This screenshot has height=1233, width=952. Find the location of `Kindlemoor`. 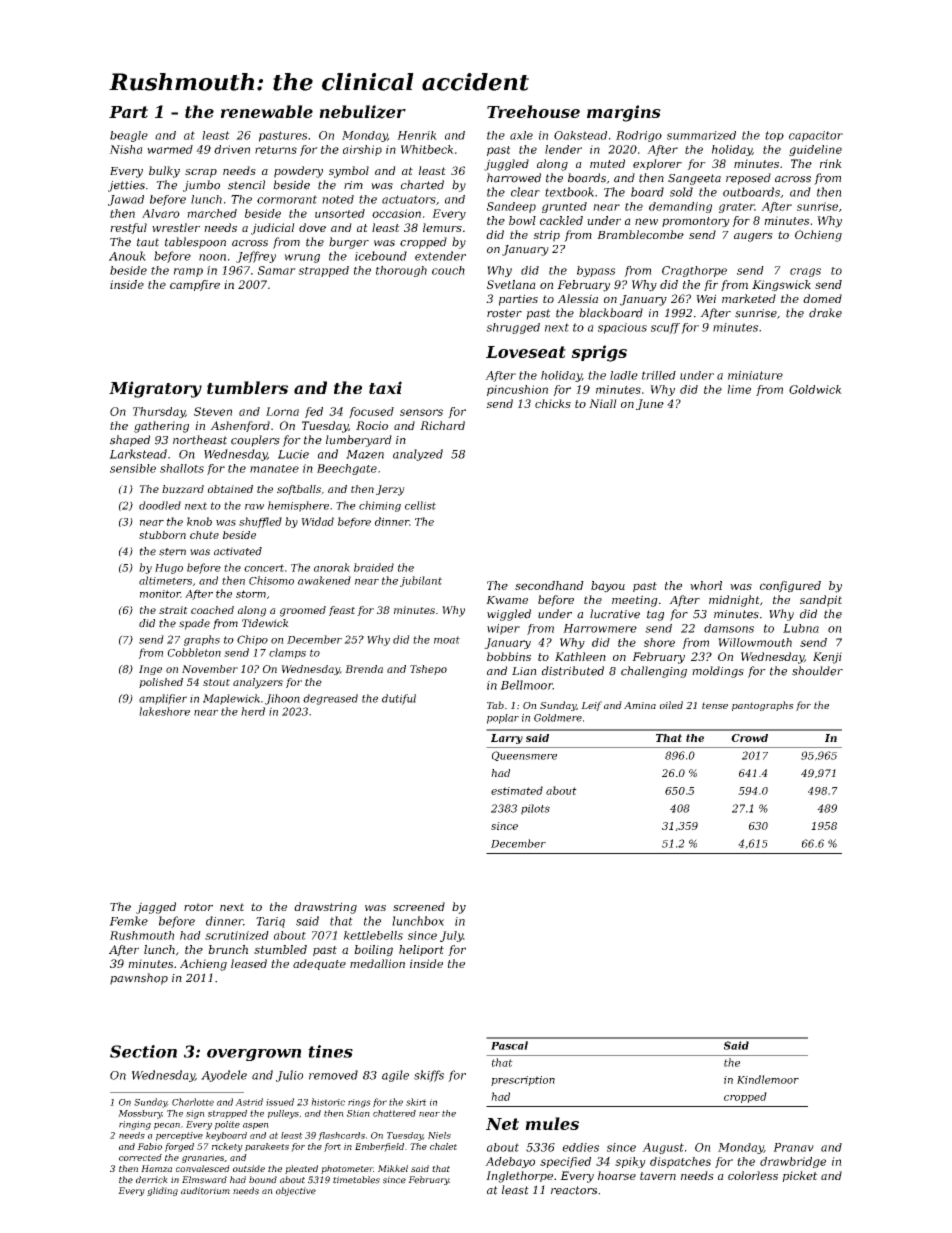

Kindlemoor is located at coordinates (768, 1079).
